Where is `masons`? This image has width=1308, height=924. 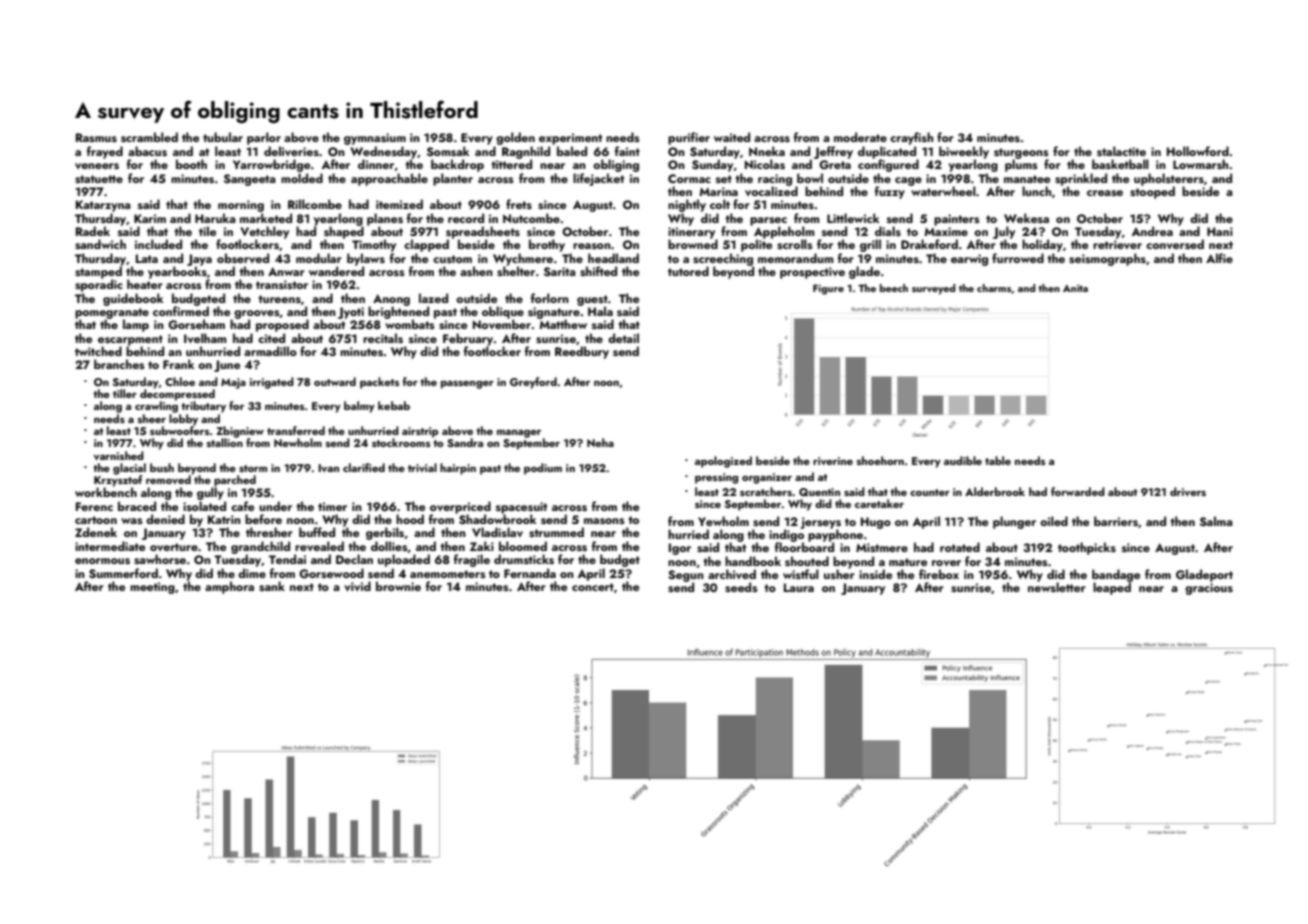
masons is located at coordinates (604, 521).
